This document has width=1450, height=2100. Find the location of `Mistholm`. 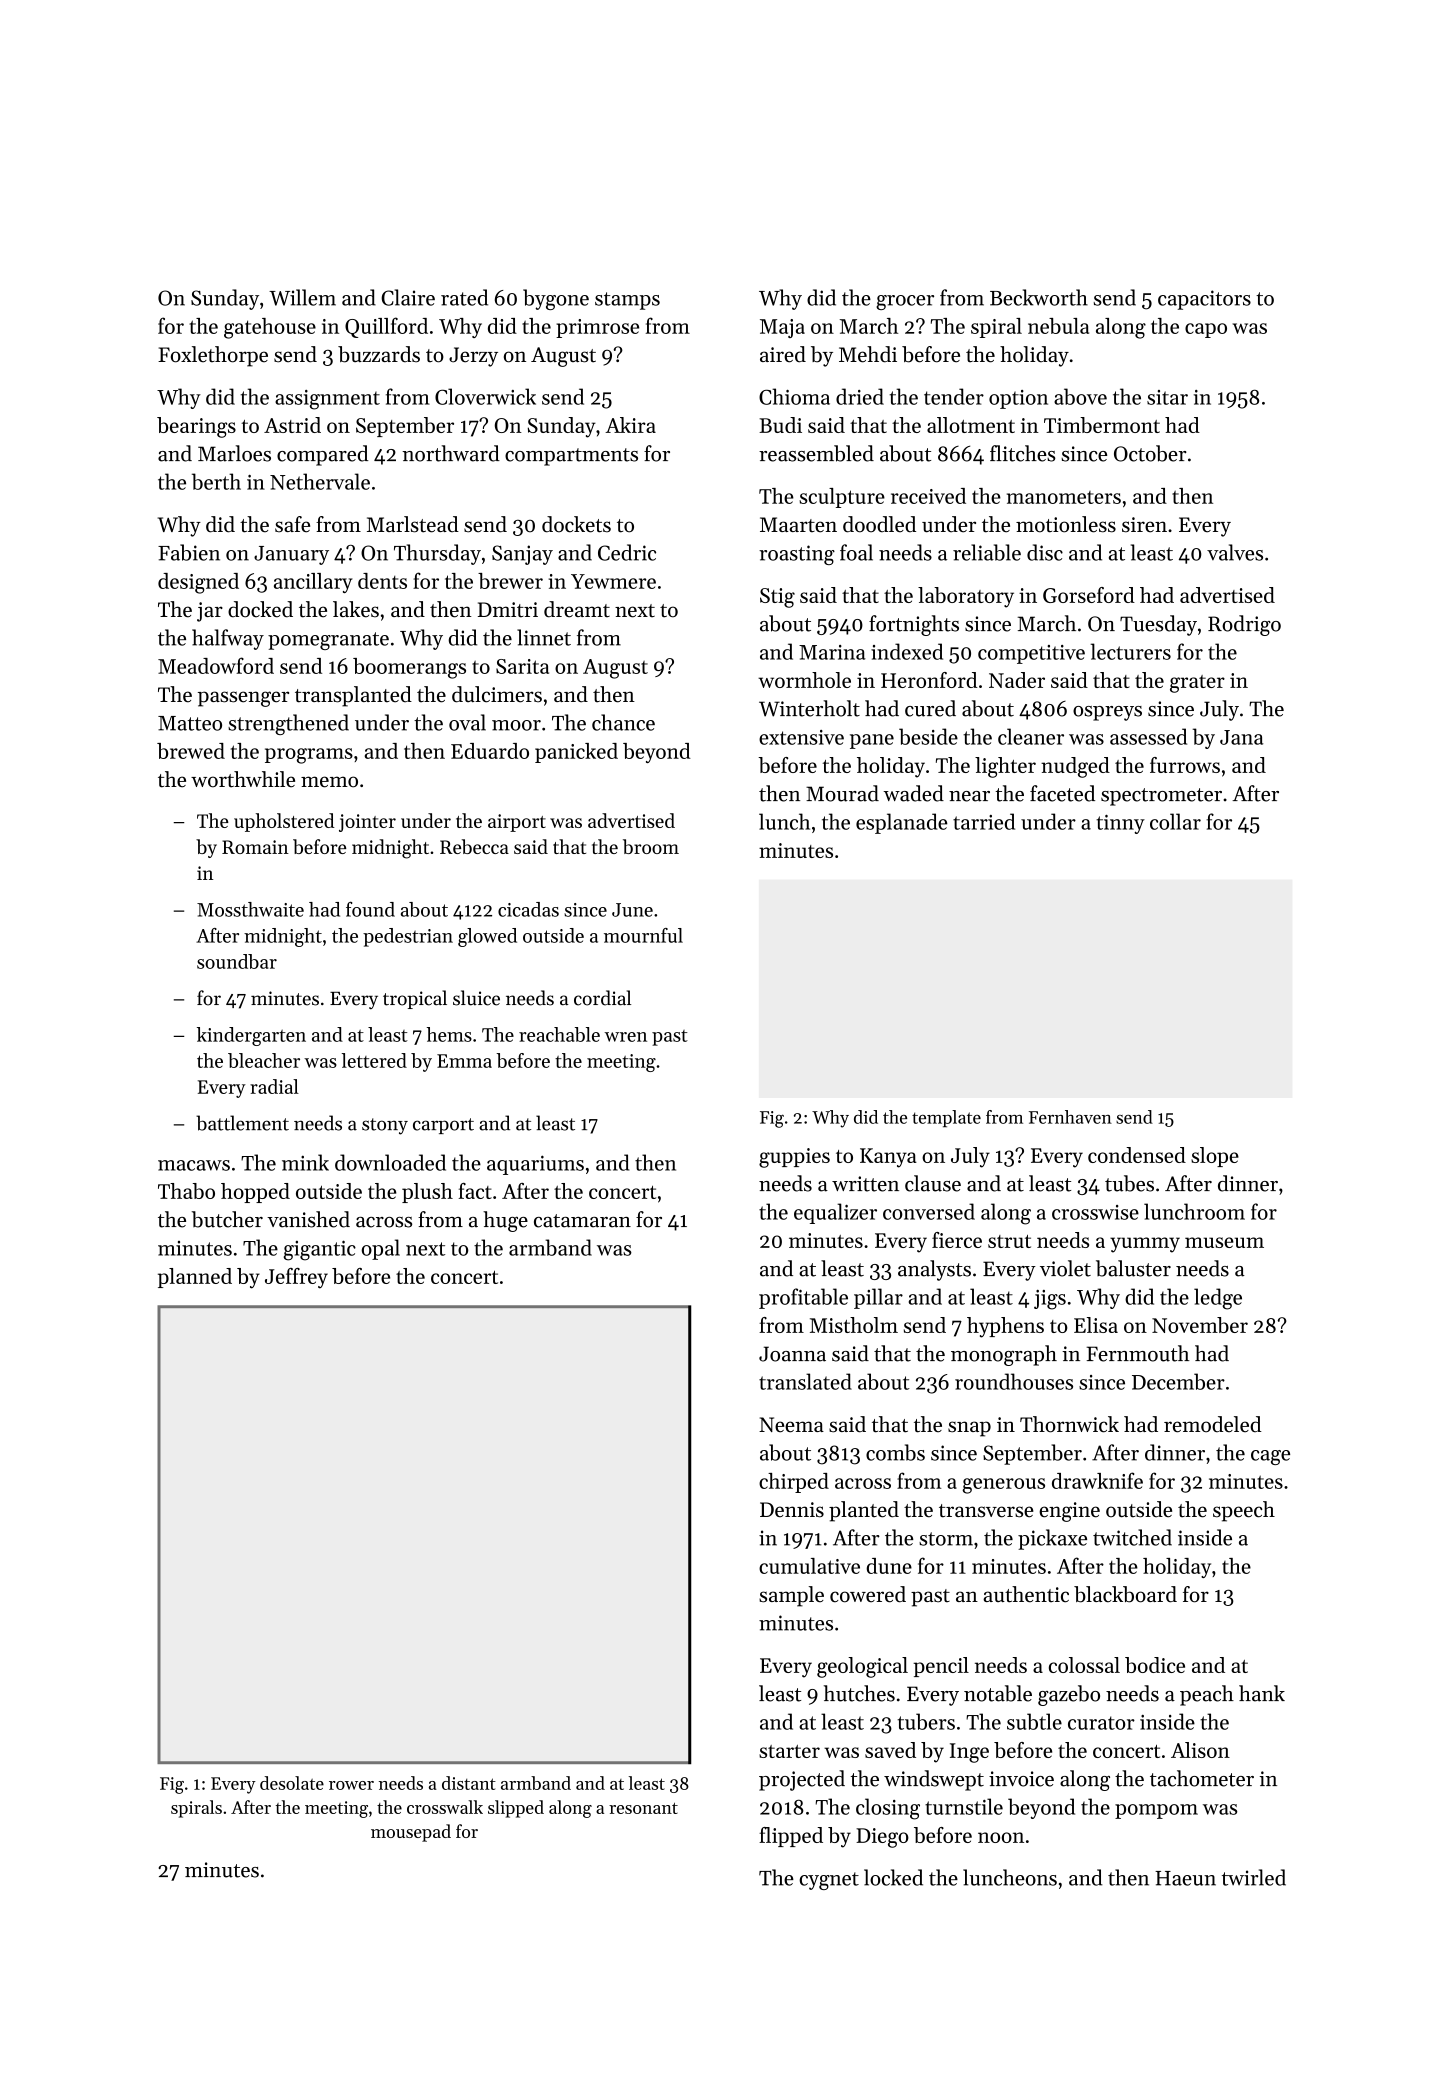

Mistholm is located at coordinates (854, 1325).
